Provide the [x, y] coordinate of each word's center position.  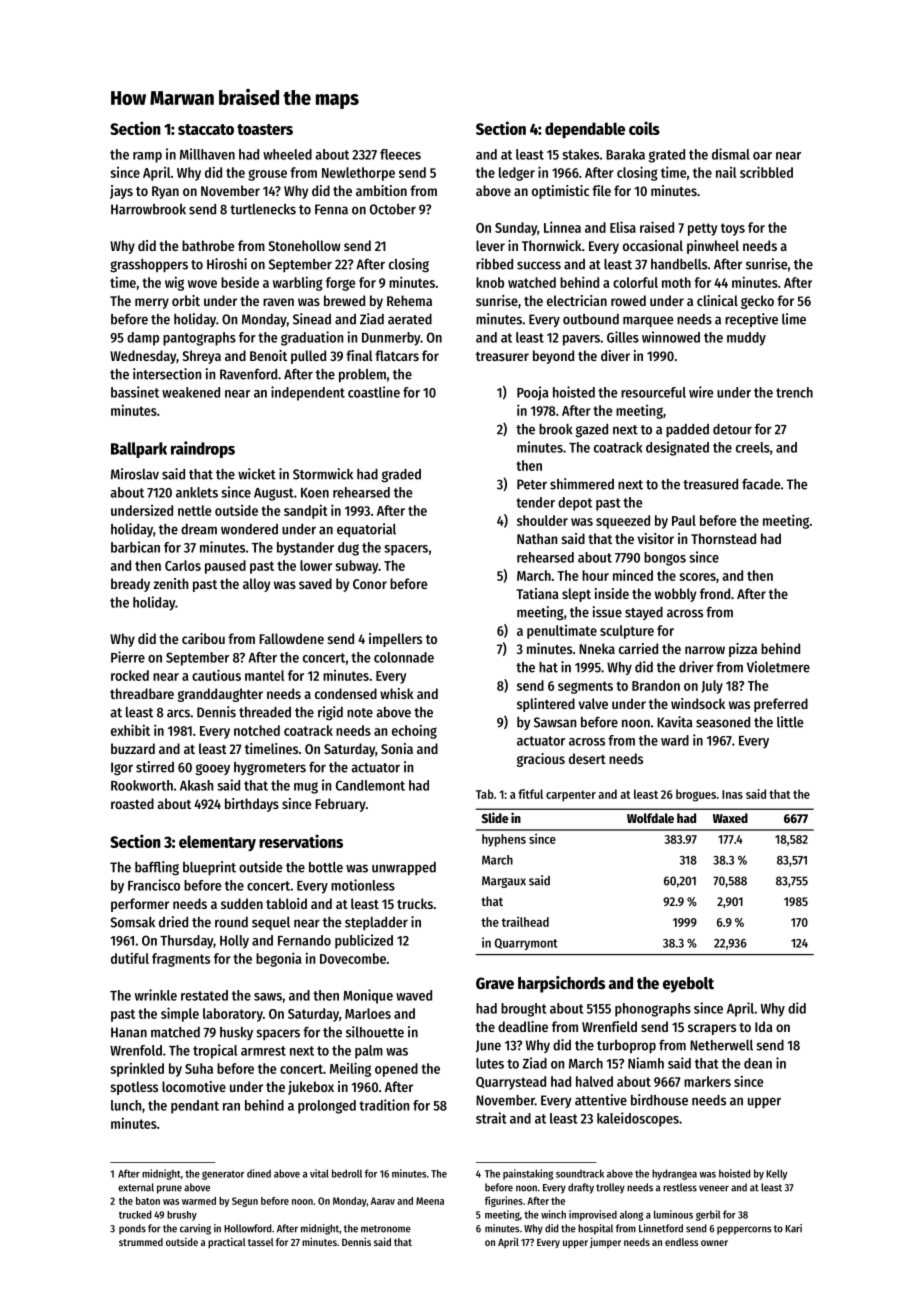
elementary [217, 843]
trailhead [525, 922]
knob [490, 282]
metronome [386, 1229]
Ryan [165, 192]
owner [714, 1243]
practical [227, 1243]
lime [794, 319]
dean [758, 1063]
